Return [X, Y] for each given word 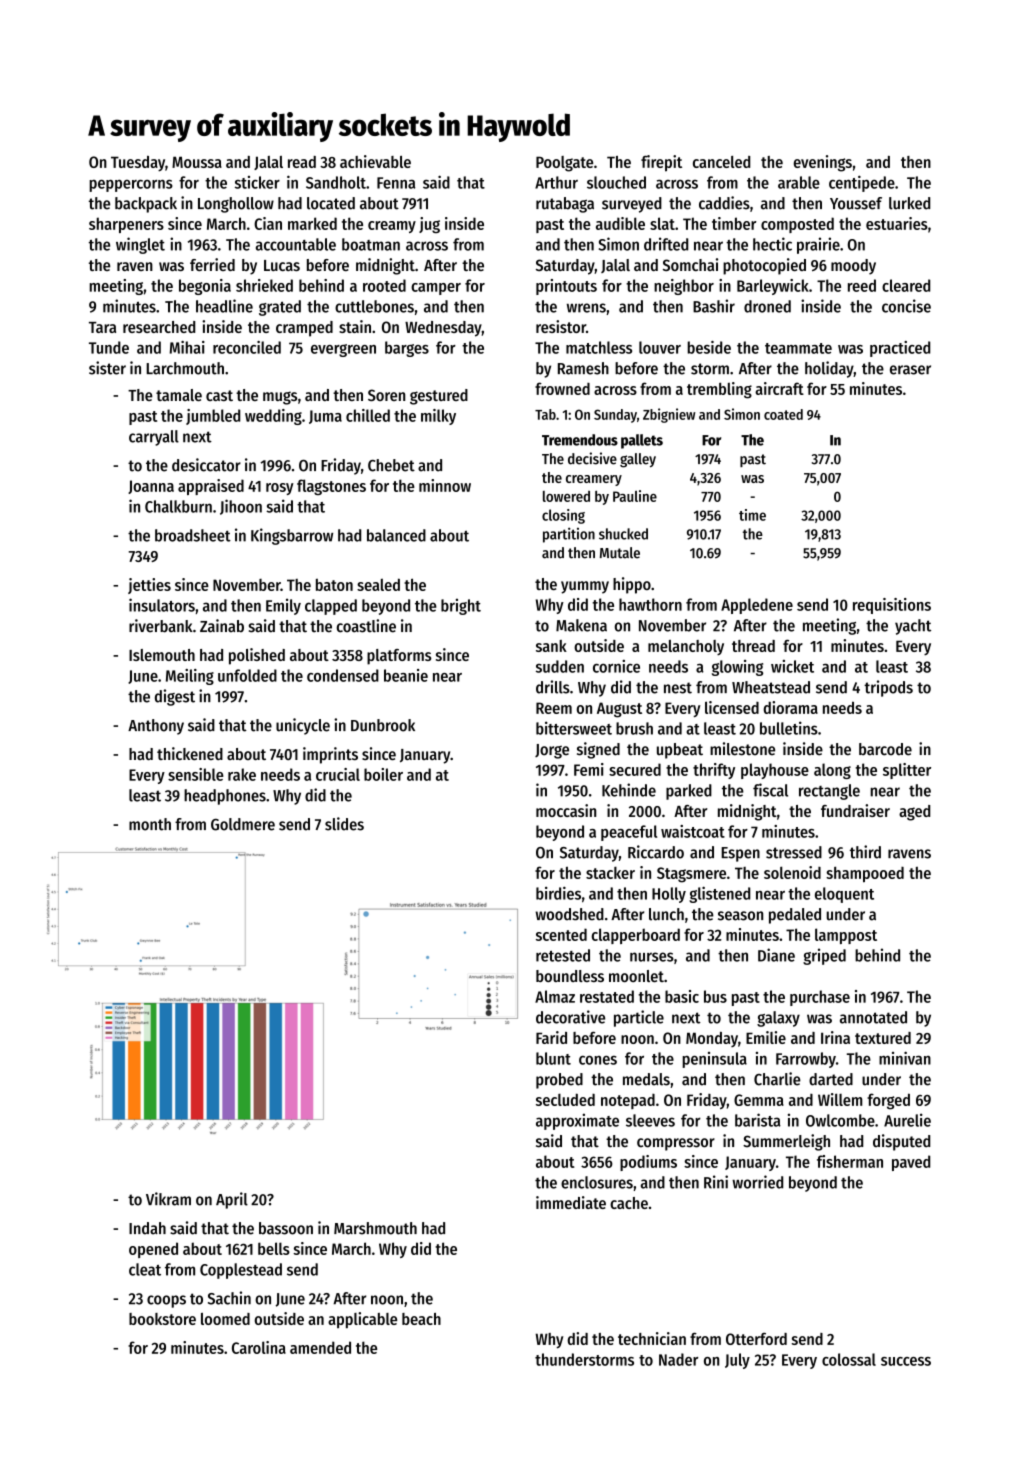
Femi [589, 769]
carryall [154, 438]
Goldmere [243, 824]
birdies [558, 893]
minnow [445, 485]
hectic [772, 244]
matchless [599, 347]
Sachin [229, 1298]
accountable [296, 244]
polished [257, 656]
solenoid [792, 872]
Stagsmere [691, 875]
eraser [910, 370]
